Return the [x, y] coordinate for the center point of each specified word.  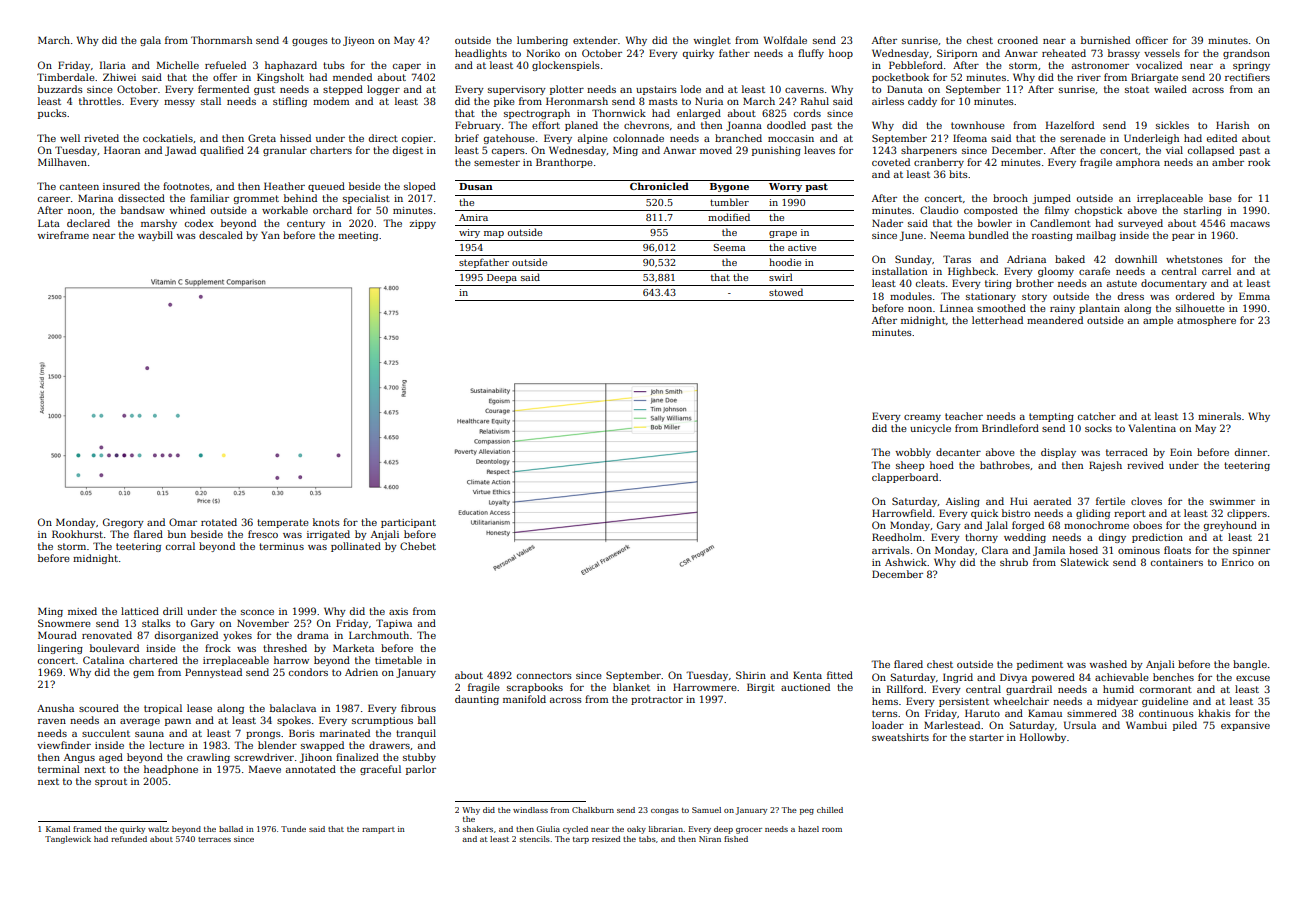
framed [87, 829]
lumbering [542, 41]
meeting [358, 236]
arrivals [891, 550]
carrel [1216, 271]
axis [398, 611]
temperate [283, 523]
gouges [310, 42]
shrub [1014, 562]
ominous [1139, 550]
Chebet [418, 546]
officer [1152, 40]
